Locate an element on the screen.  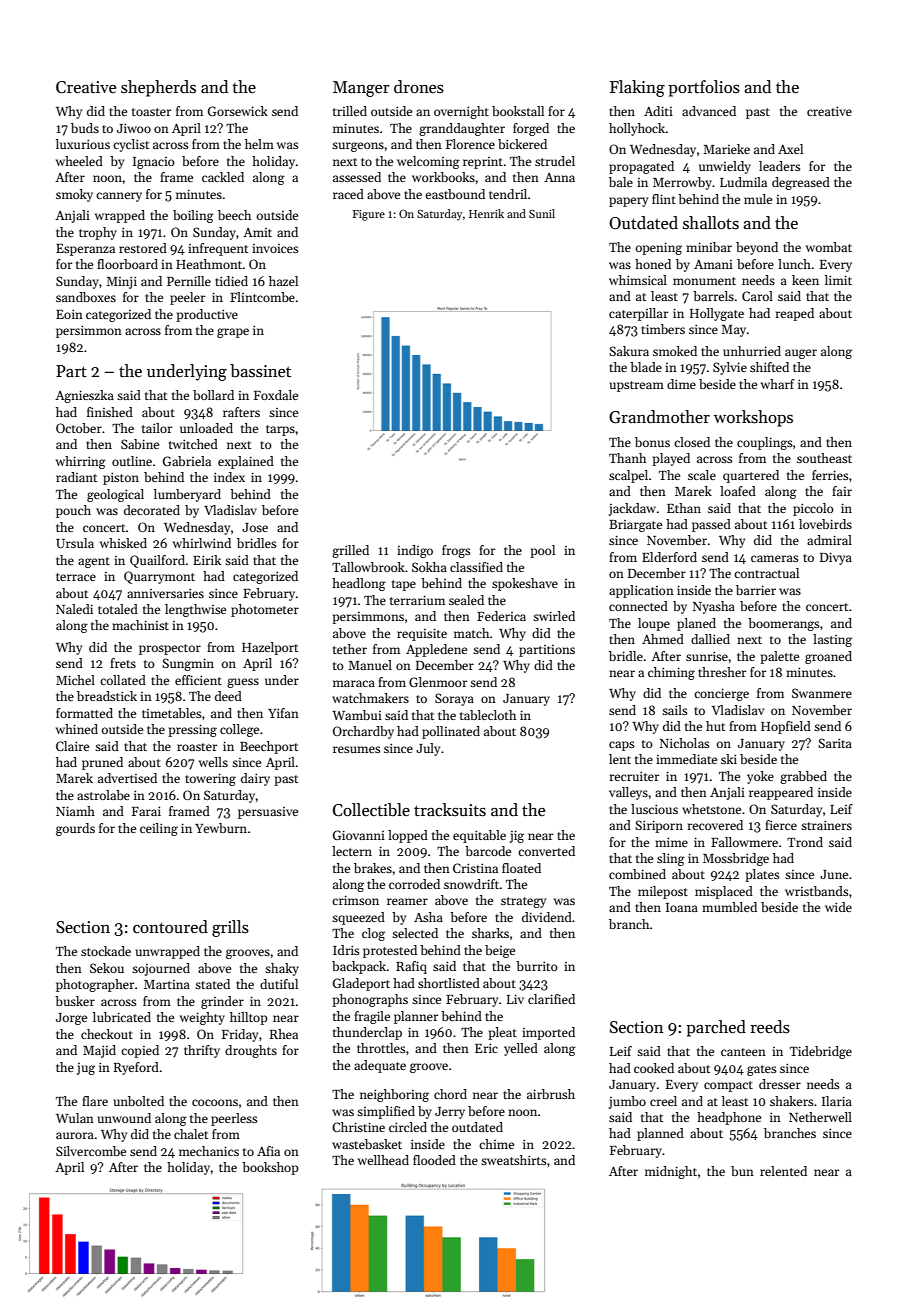
loupe is located at coordinates (654, 624).
